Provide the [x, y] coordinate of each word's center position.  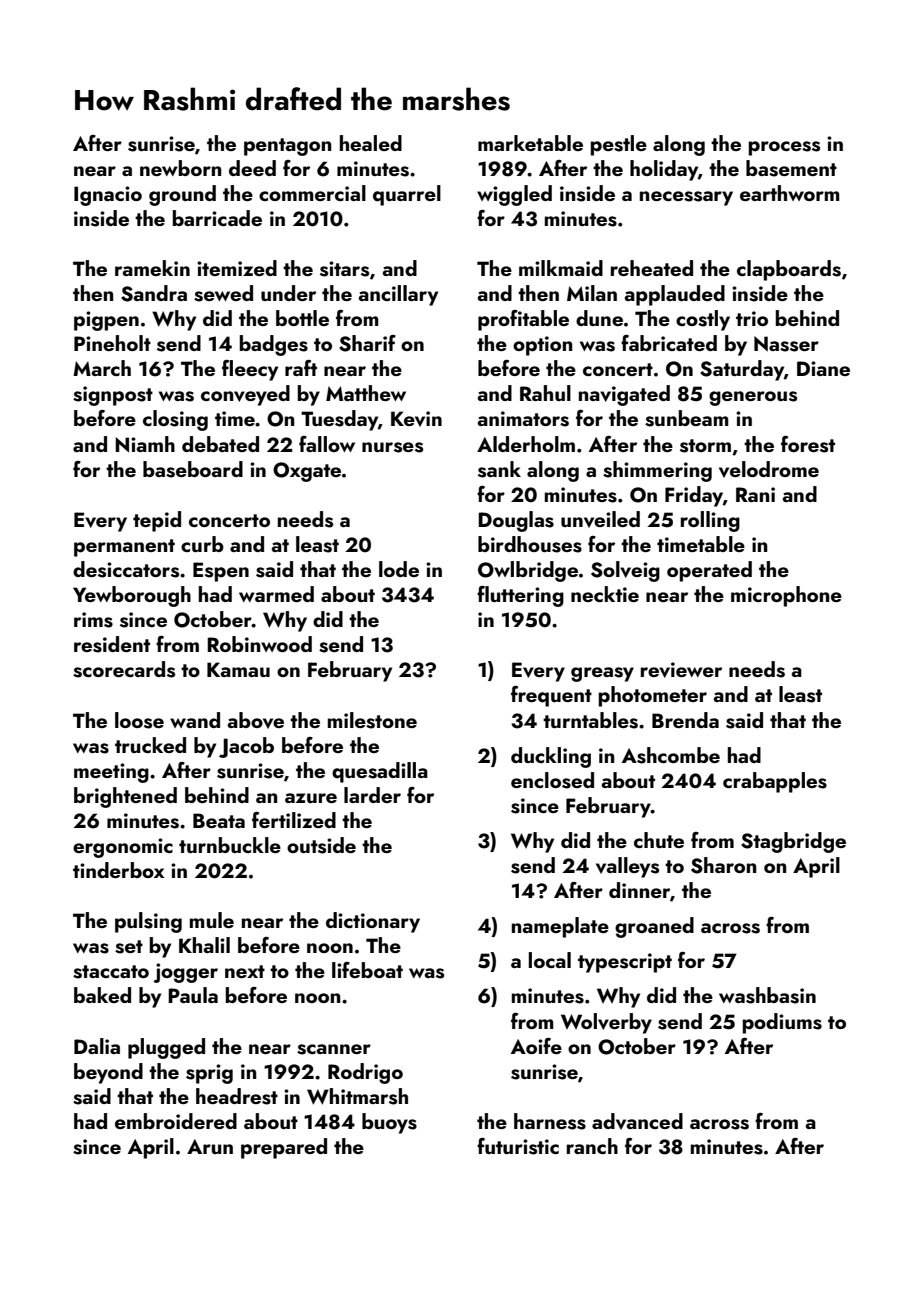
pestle [619, 145]
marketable [530, 143]
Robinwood [259, 644]
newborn [181, 168]
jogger [186, 973]
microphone [786, 596]
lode [399, 569]
